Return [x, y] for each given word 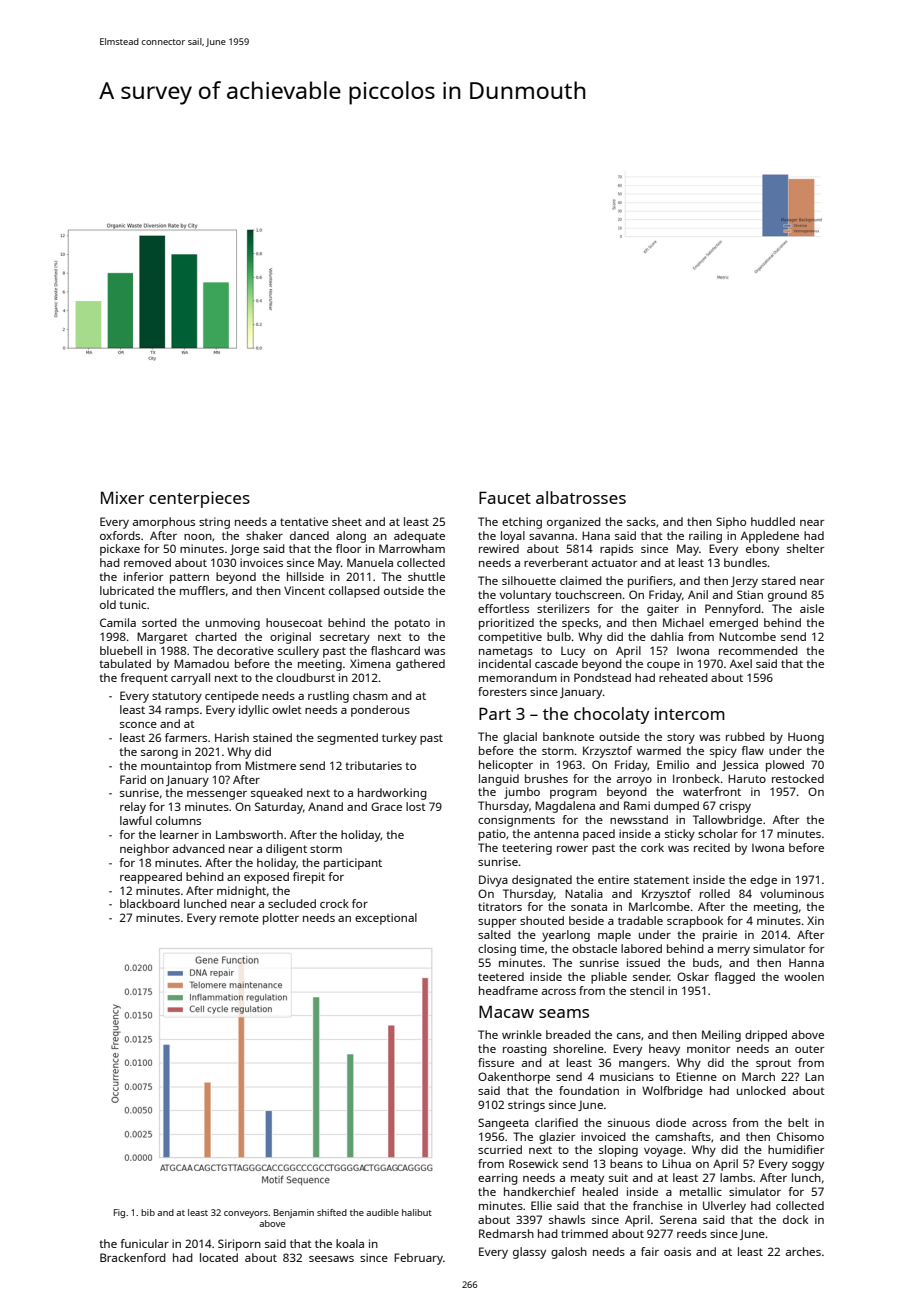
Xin [815, 920]
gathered [420, 665]
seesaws [331, 1259]
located [219, 1257]
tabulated [125, 663]
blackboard [150, 903]
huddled [773, 521]
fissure [496, 1062]
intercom [690, 713]
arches [803, 1251]
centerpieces [199, 499]
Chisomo [800, 1136]
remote [239, 918]
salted [494, 934]
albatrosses [581, 497]
